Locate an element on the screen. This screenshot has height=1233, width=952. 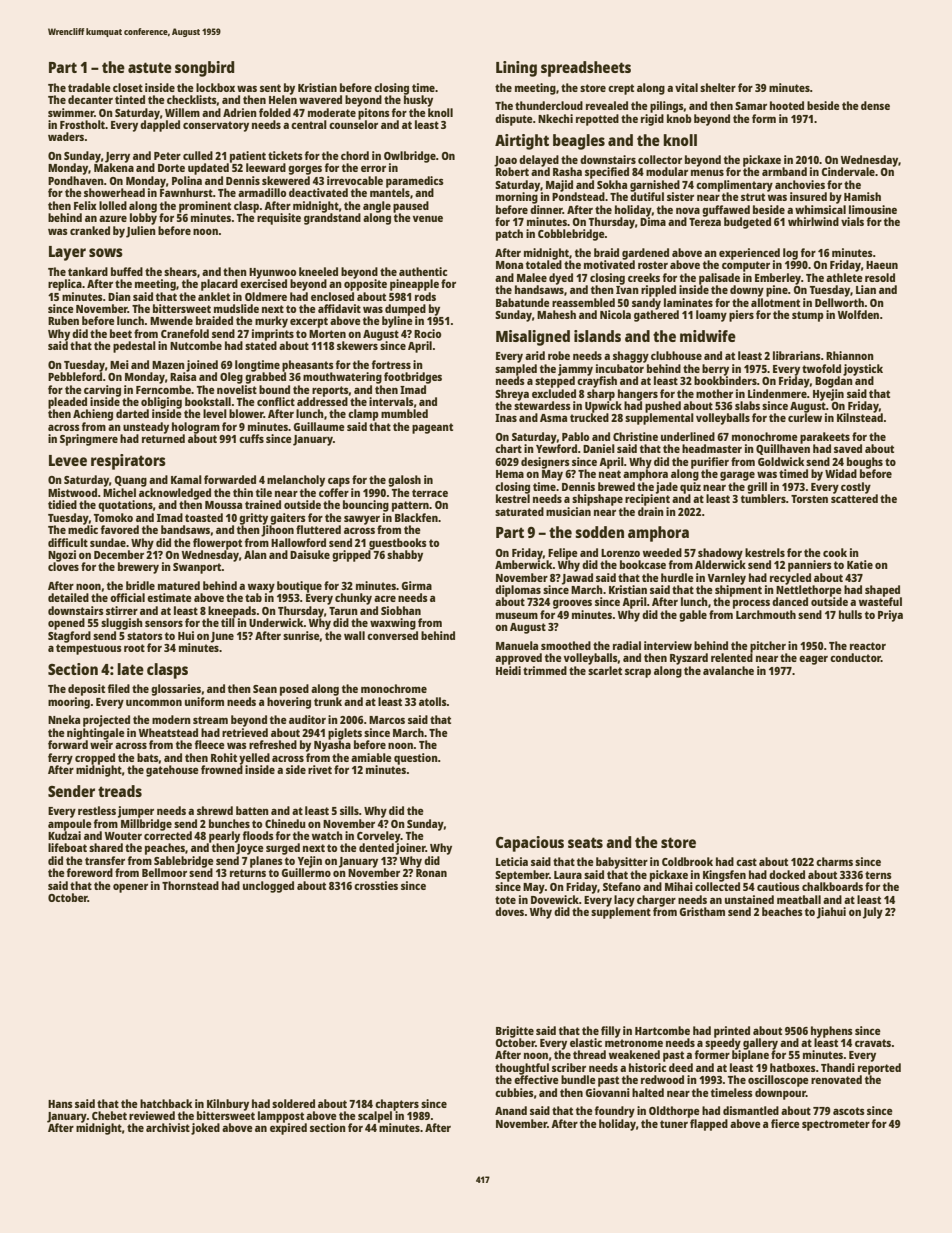
Joao is located at coordinates (505, 161).
